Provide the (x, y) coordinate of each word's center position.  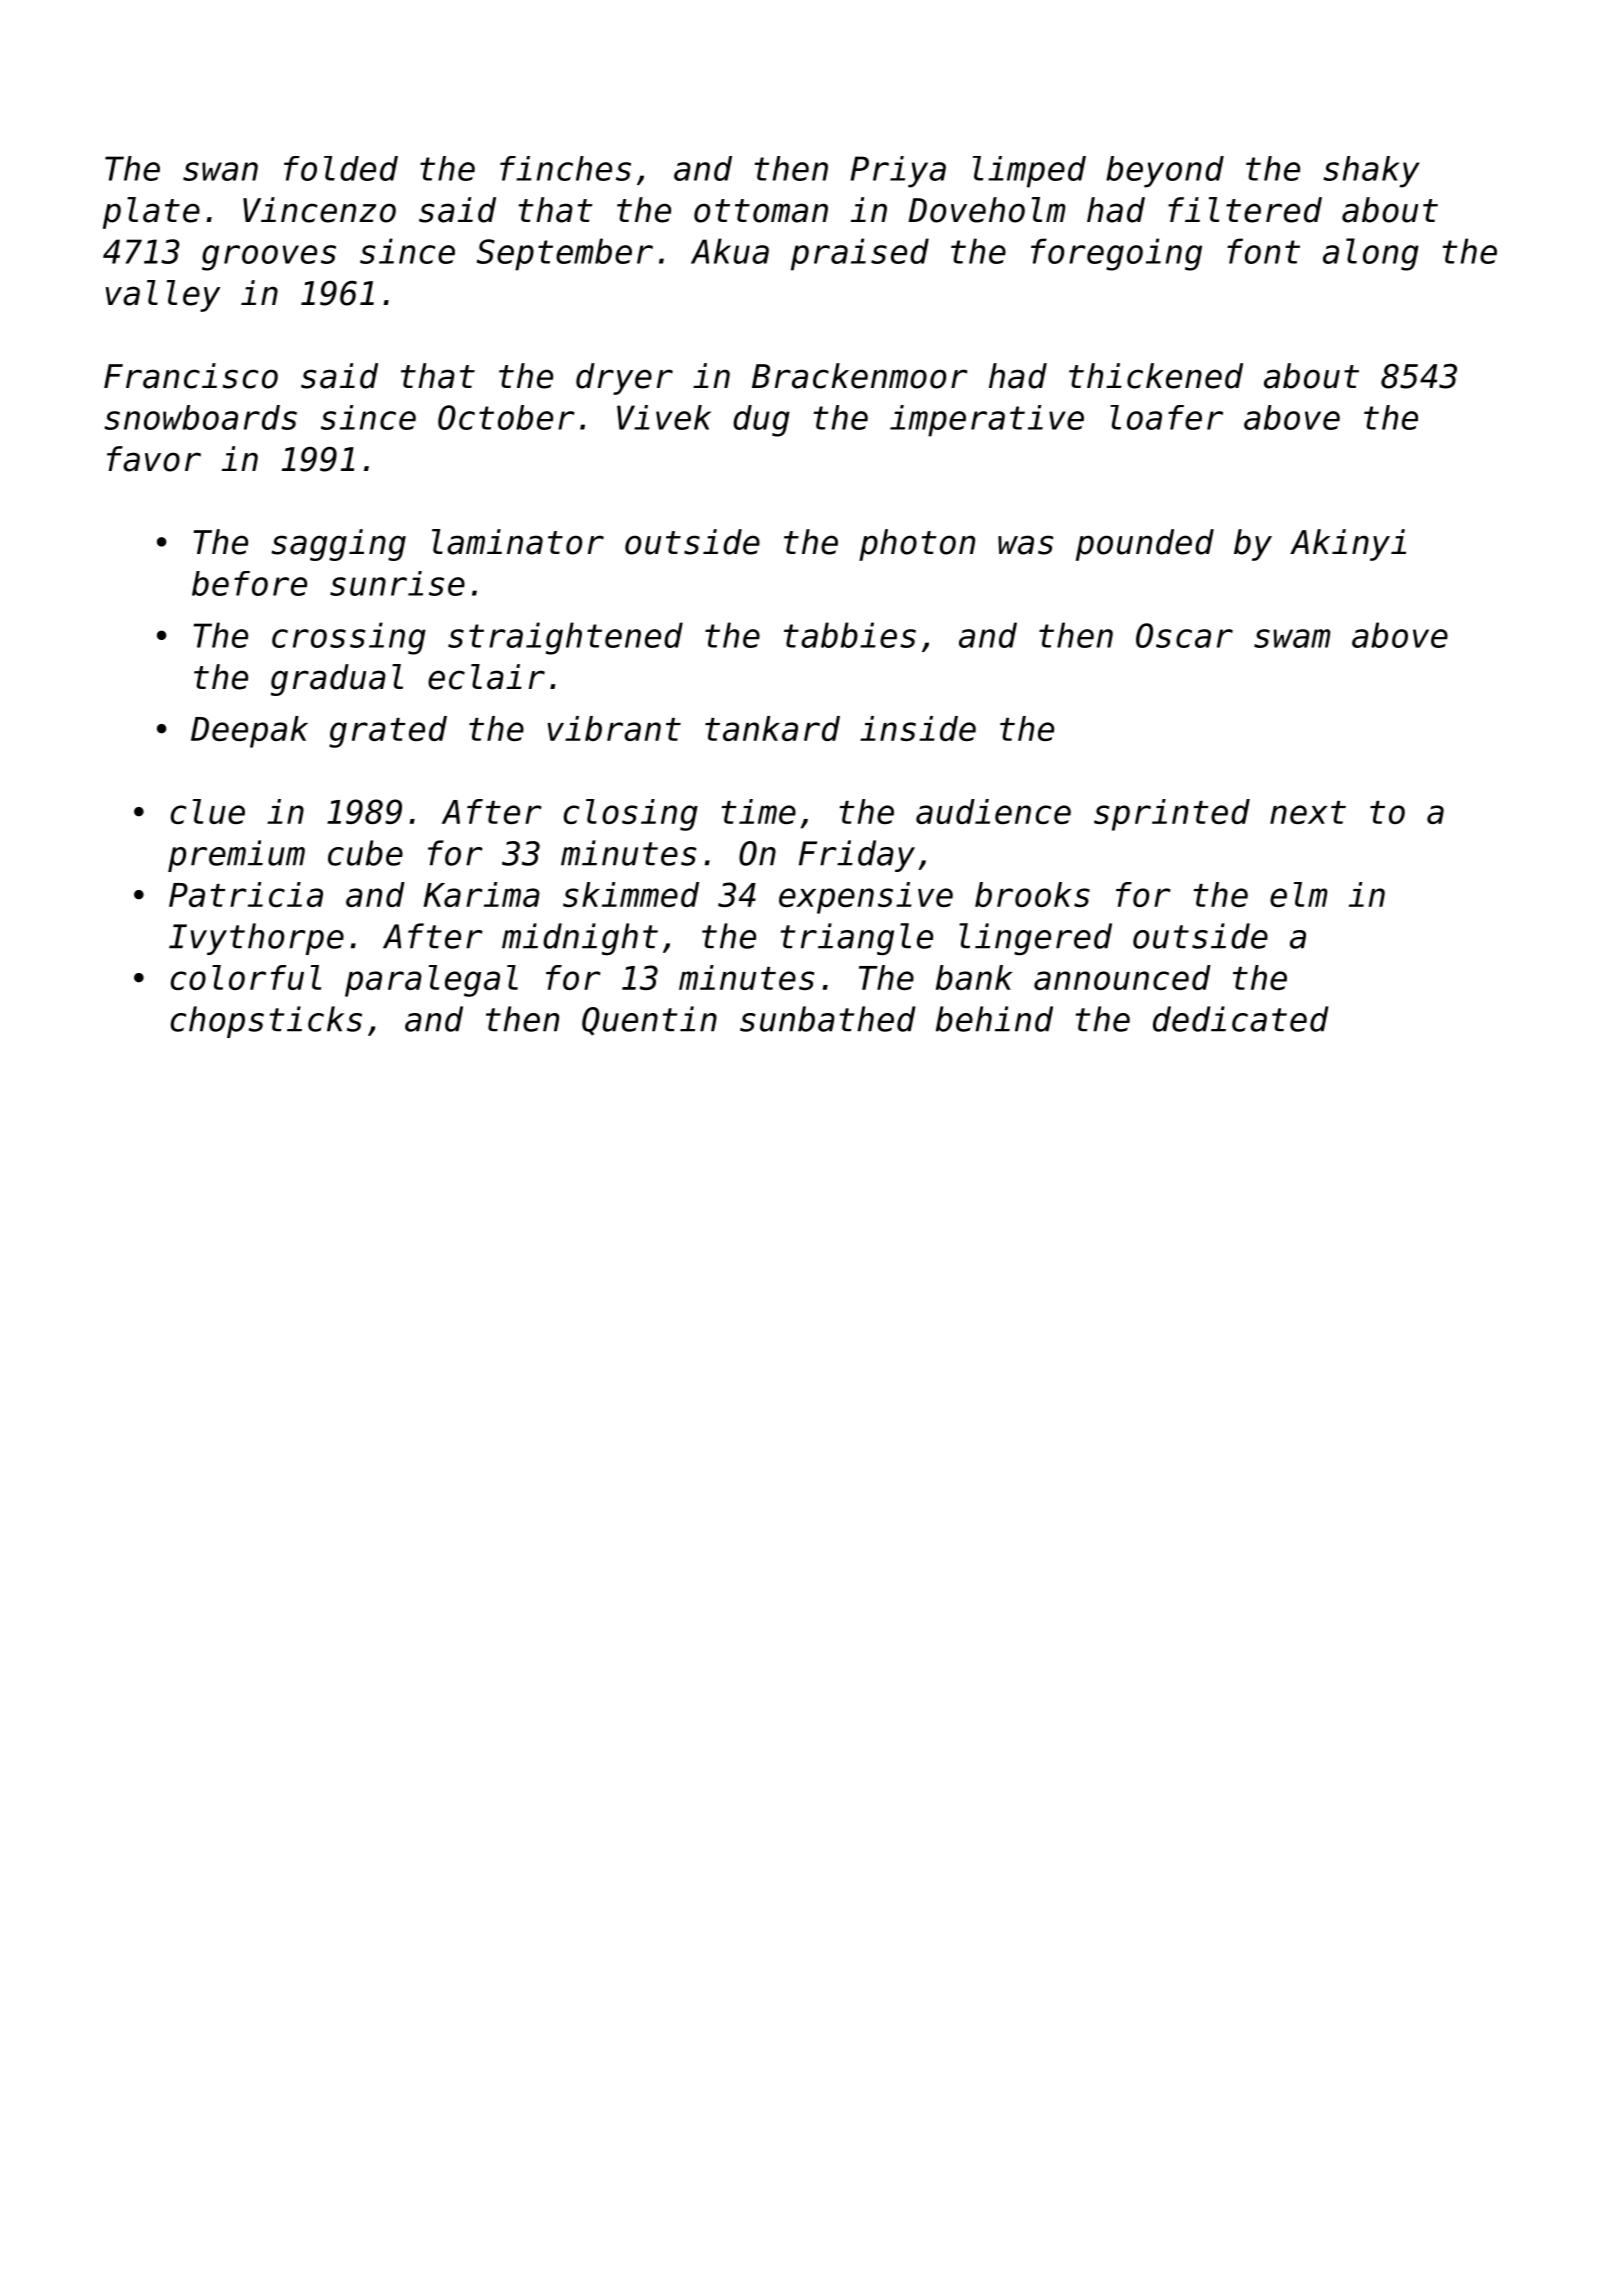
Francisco (191, 376)
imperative (987, 421)
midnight (580, 939)
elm (1298, 894)
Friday (857, 856)
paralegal (431, 981)
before (249, 583)
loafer (1166, 417)
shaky (1371, 172)
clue (208, 811)
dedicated (1241, 1019)
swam (1292, 638)
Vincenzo (319, 210)
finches (565, 168)
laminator (518, 542)
